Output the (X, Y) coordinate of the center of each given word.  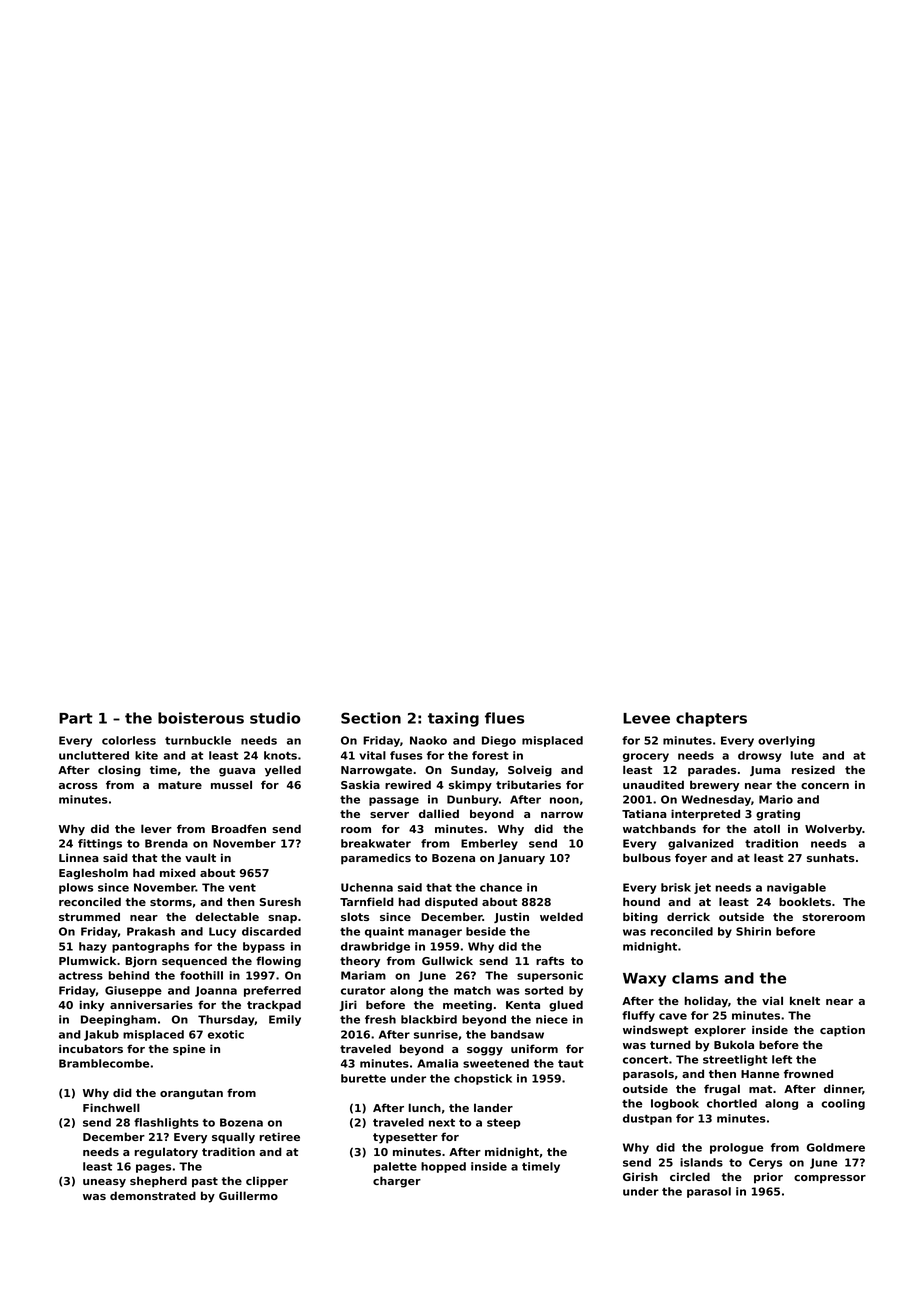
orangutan (191, 1094)
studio (275, 718)
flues (504, 718)
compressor (830, 1179)
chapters (711, 719)
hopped (443, 1167)
